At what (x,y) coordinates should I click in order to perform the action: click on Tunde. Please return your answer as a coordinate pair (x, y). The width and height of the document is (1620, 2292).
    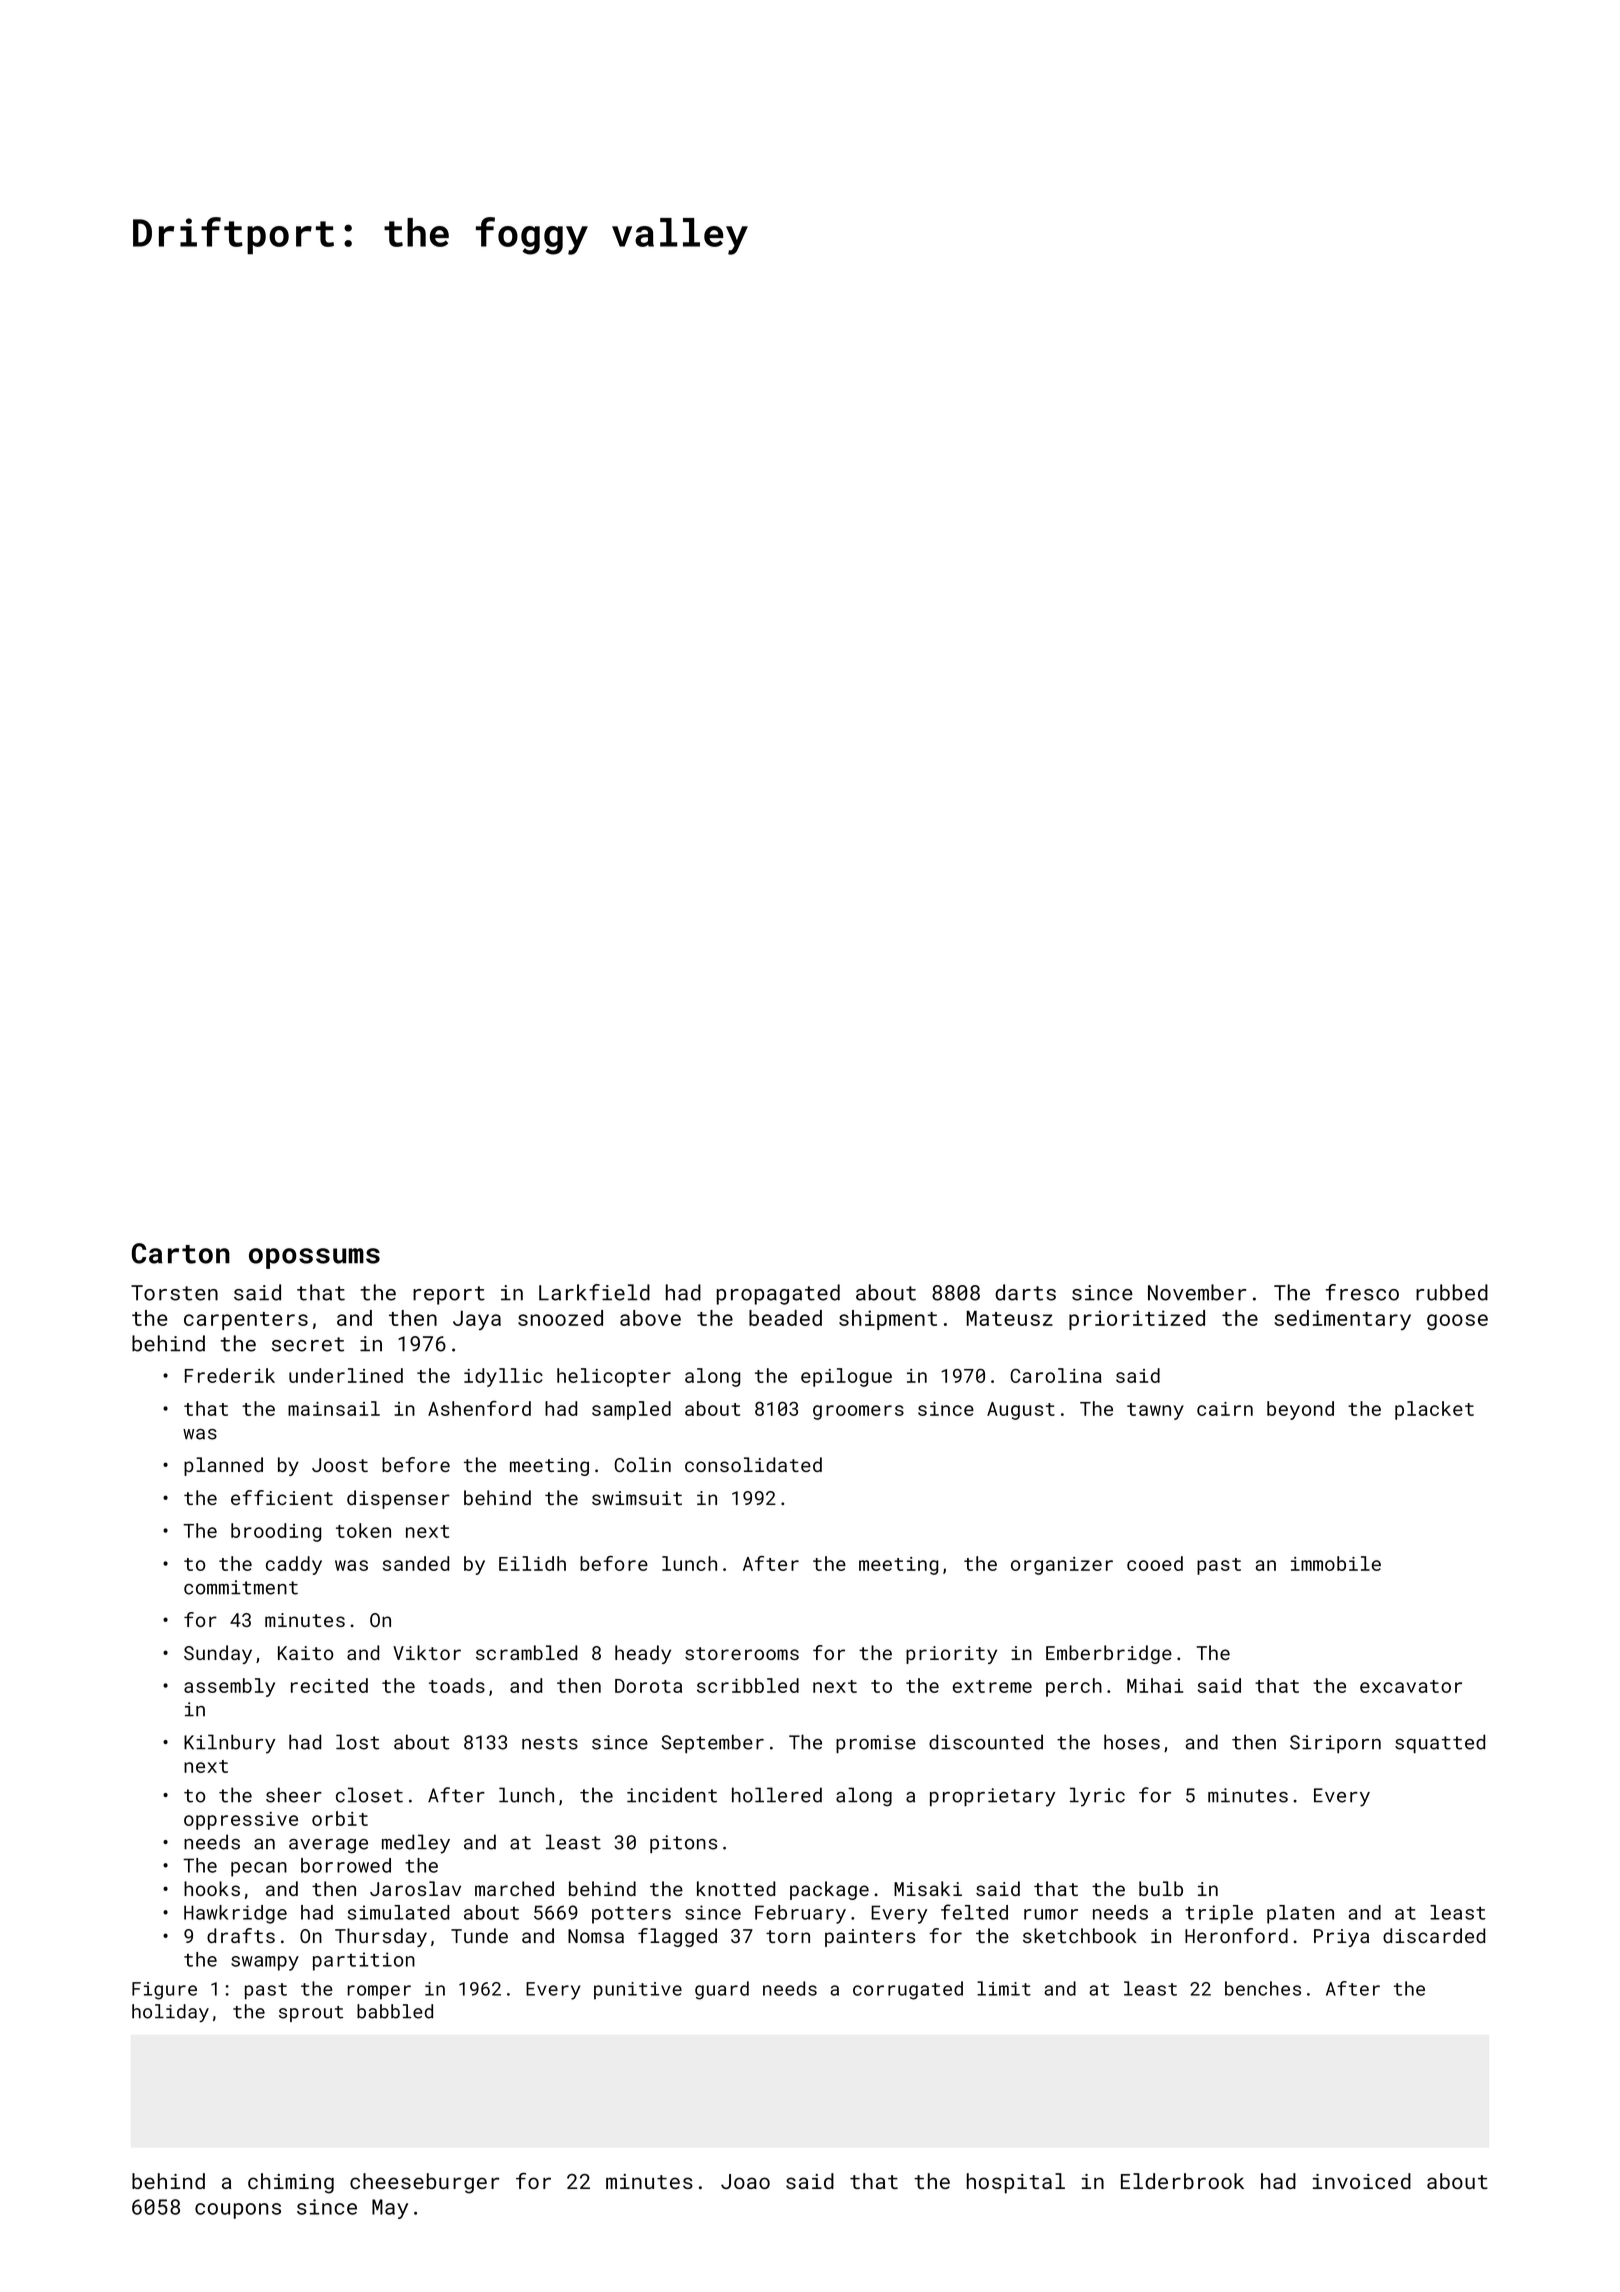
    Looking at the image, I should click on (479, 1935).
